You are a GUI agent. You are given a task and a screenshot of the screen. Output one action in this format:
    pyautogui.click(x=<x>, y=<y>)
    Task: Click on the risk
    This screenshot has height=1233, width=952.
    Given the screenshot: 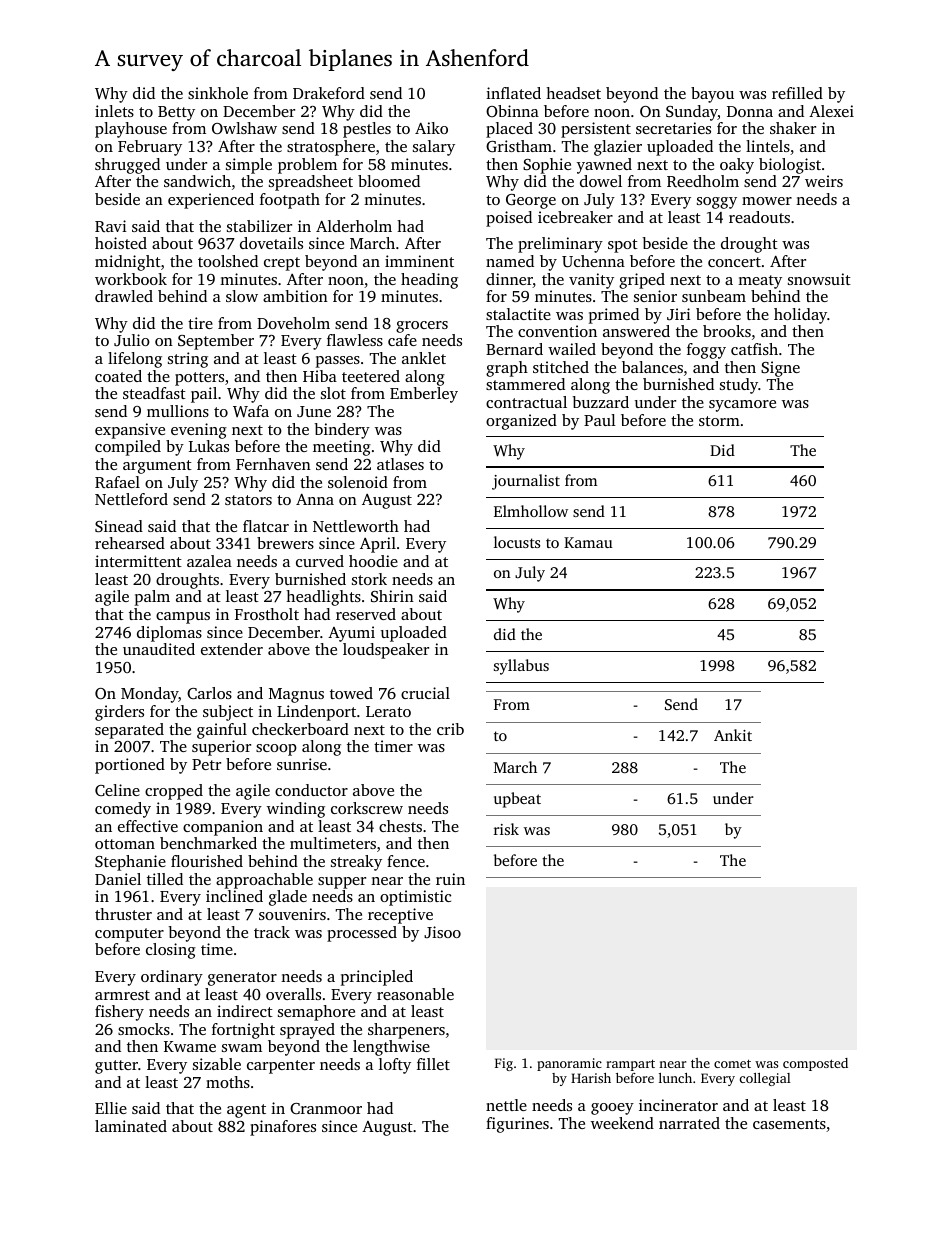 What is the action you would take?
    pyautogui.click(x=506, y=829)
